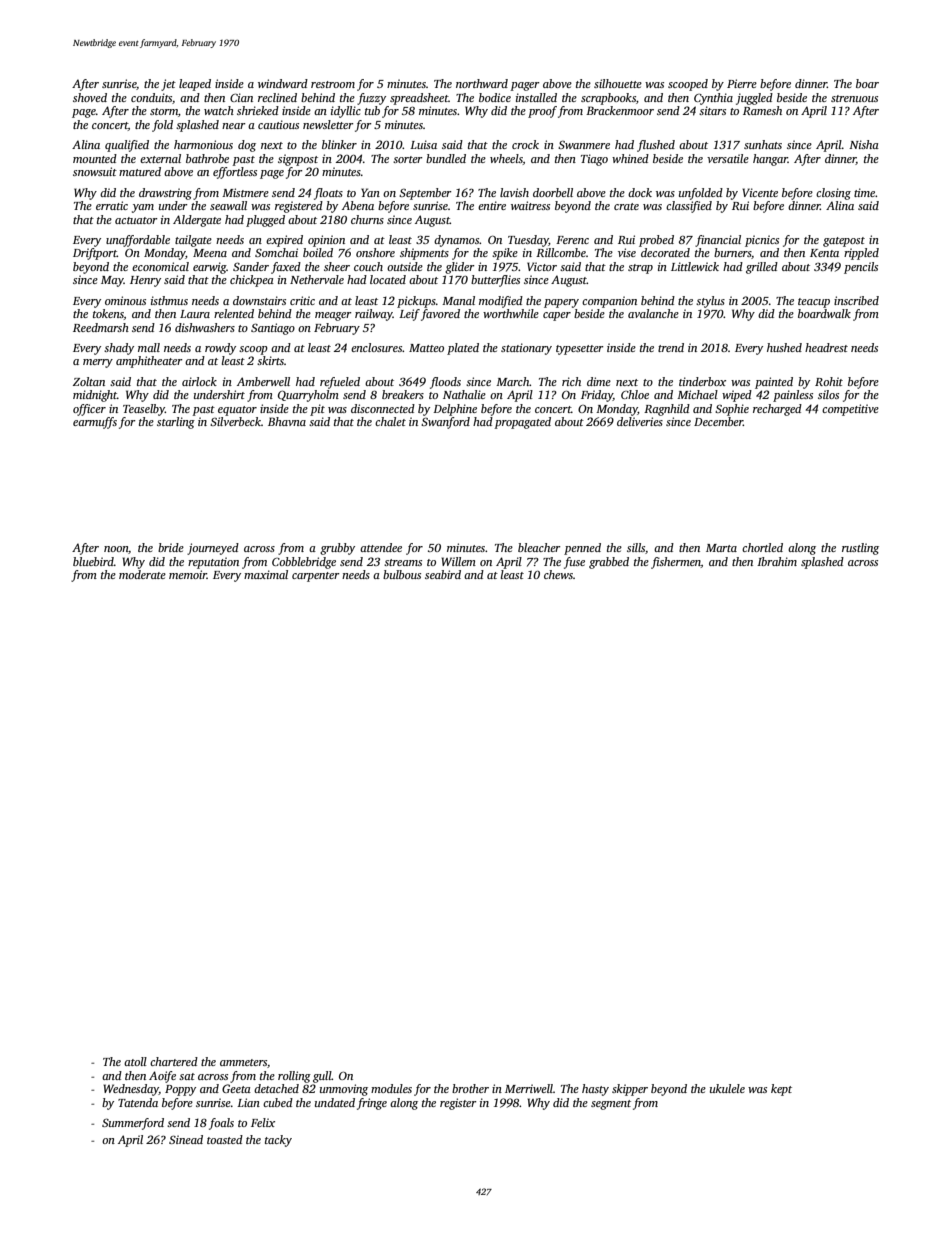  What do you see at coordinates (176, 423) in the document?
I see `starling` at bounding box center [176, 423].
